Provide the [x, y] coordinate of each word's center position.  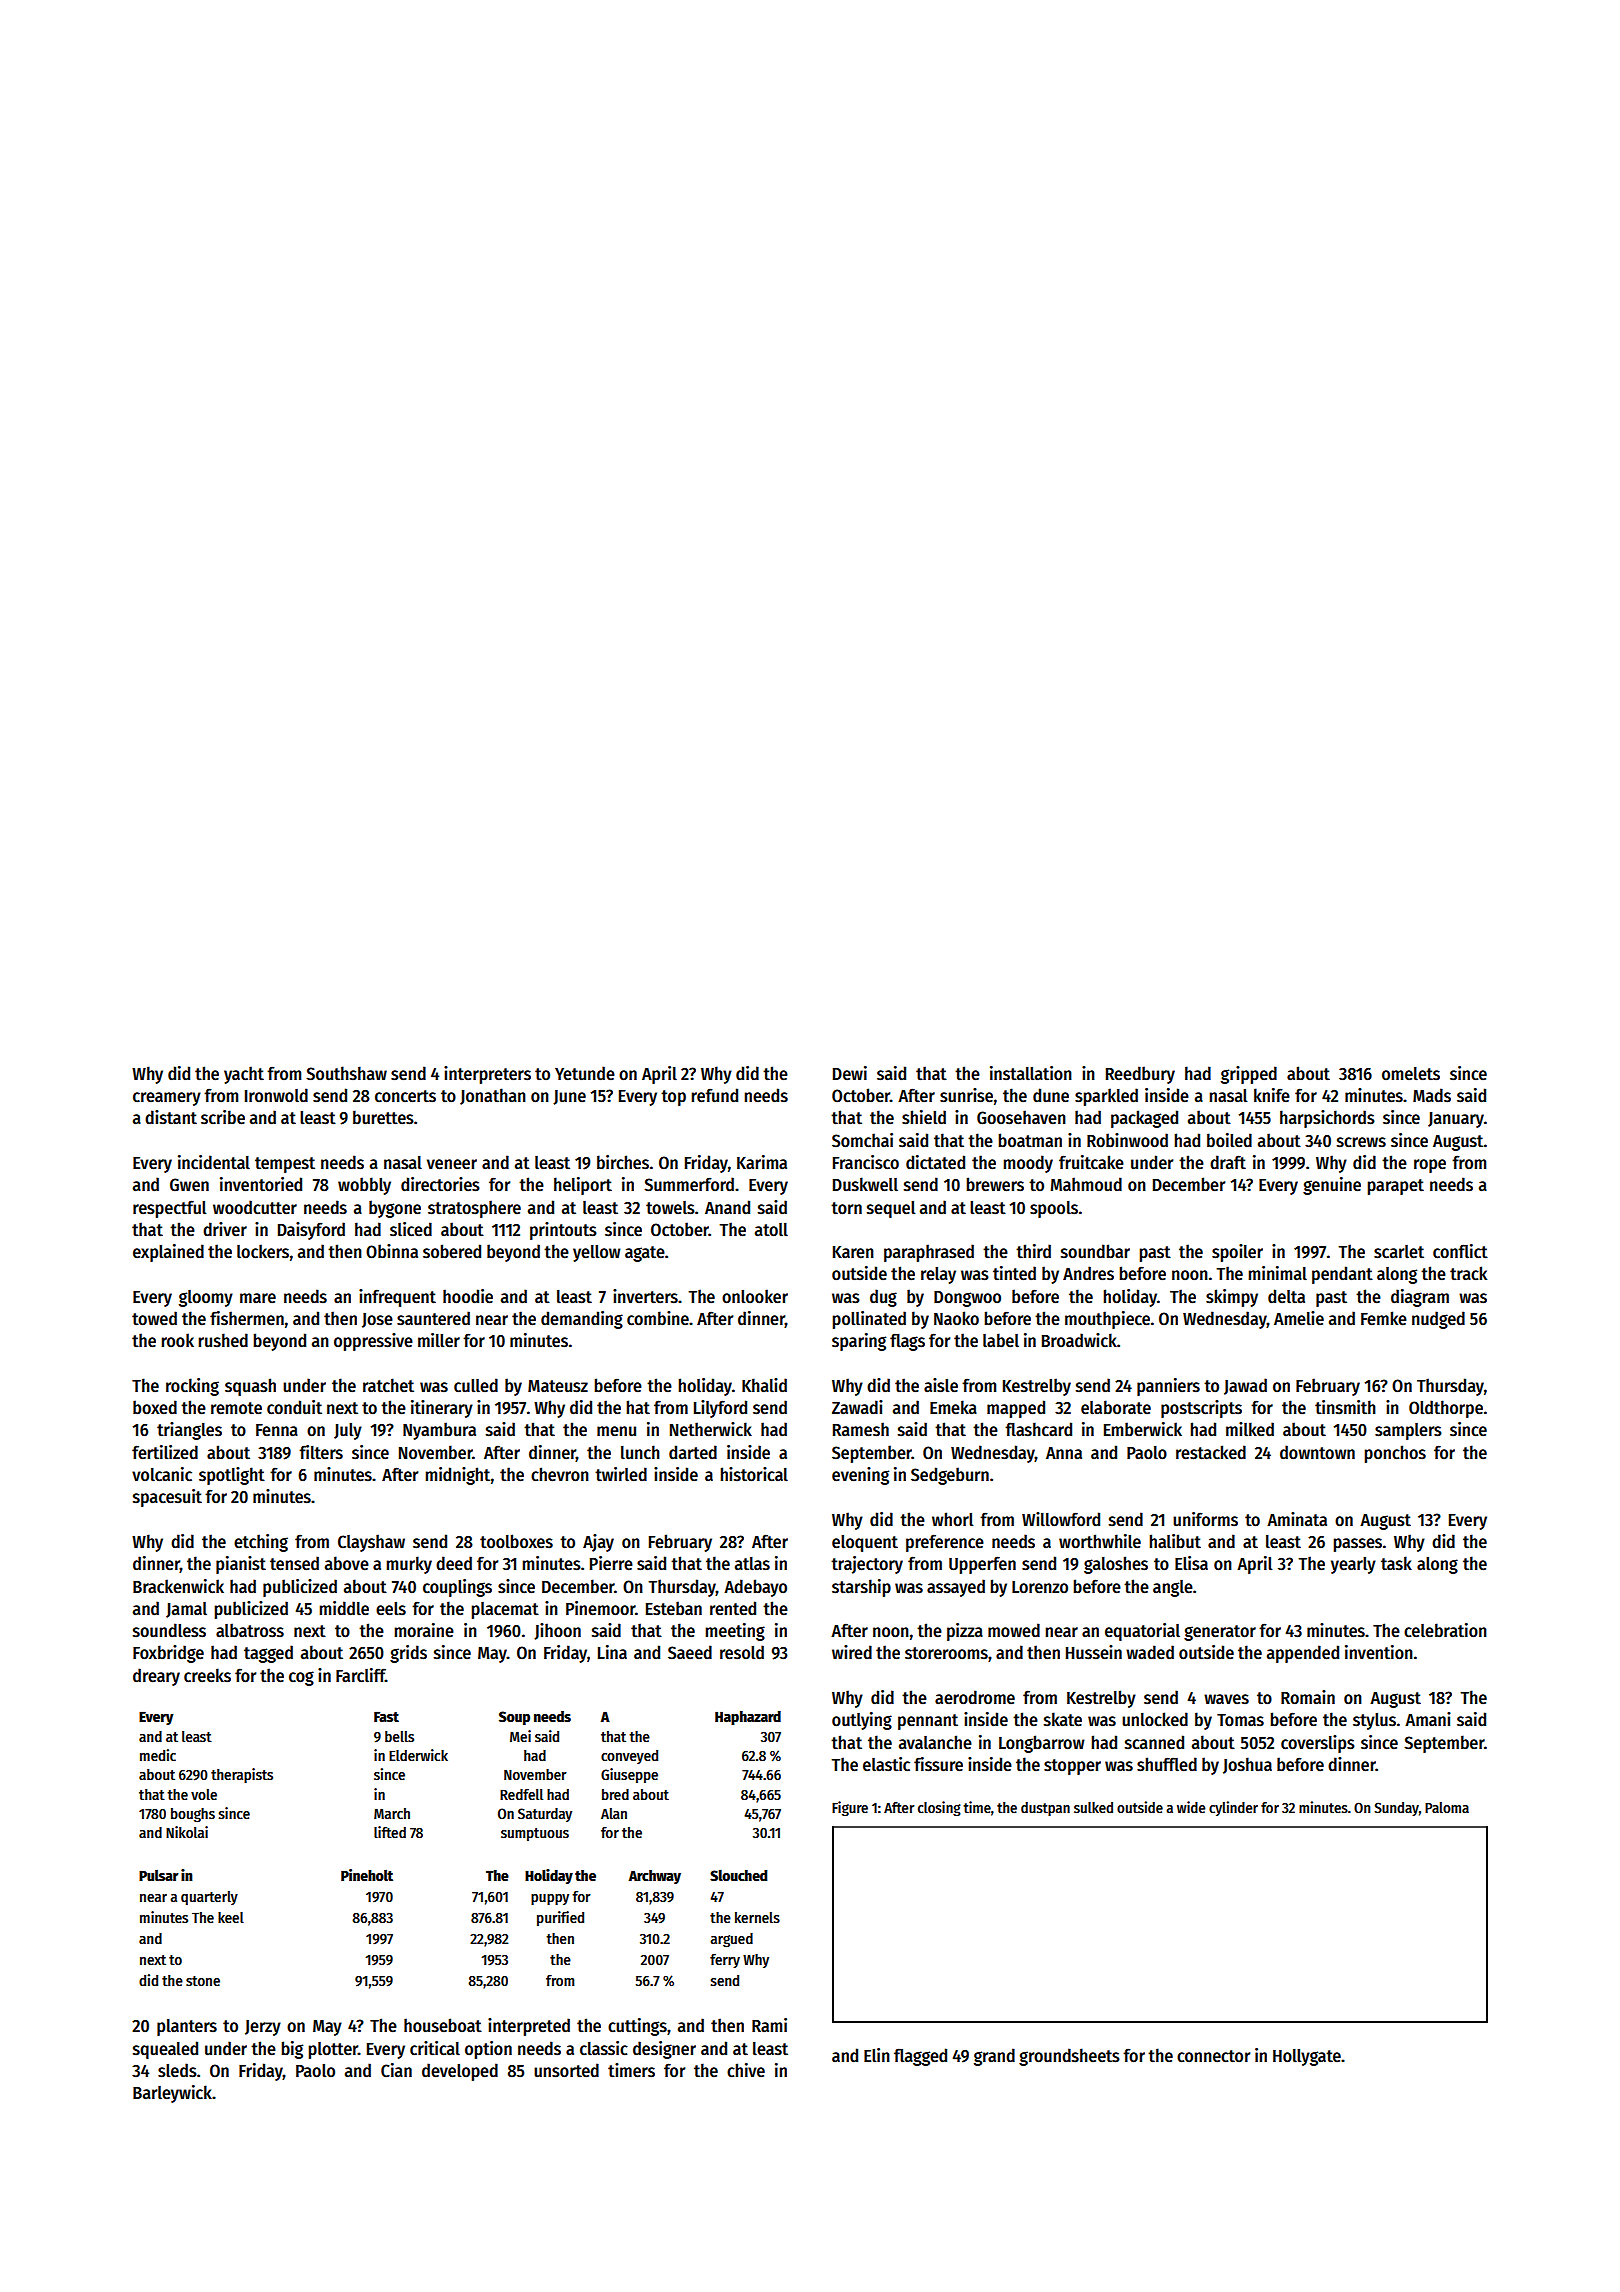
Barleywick [172, 2094]
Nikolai [187, 1832]
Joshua [1247, 1765]
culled [476, 1385]
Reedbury [1140, 1075]
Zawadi [857, 1407]
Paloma [1447, 1807]
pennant [928, 1722]
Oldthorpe [1446, 1409]
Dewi [850, 1073]
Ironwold [276, 1095]
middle [344, 1608]
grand [994, 2057]
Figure [850, 1808]
